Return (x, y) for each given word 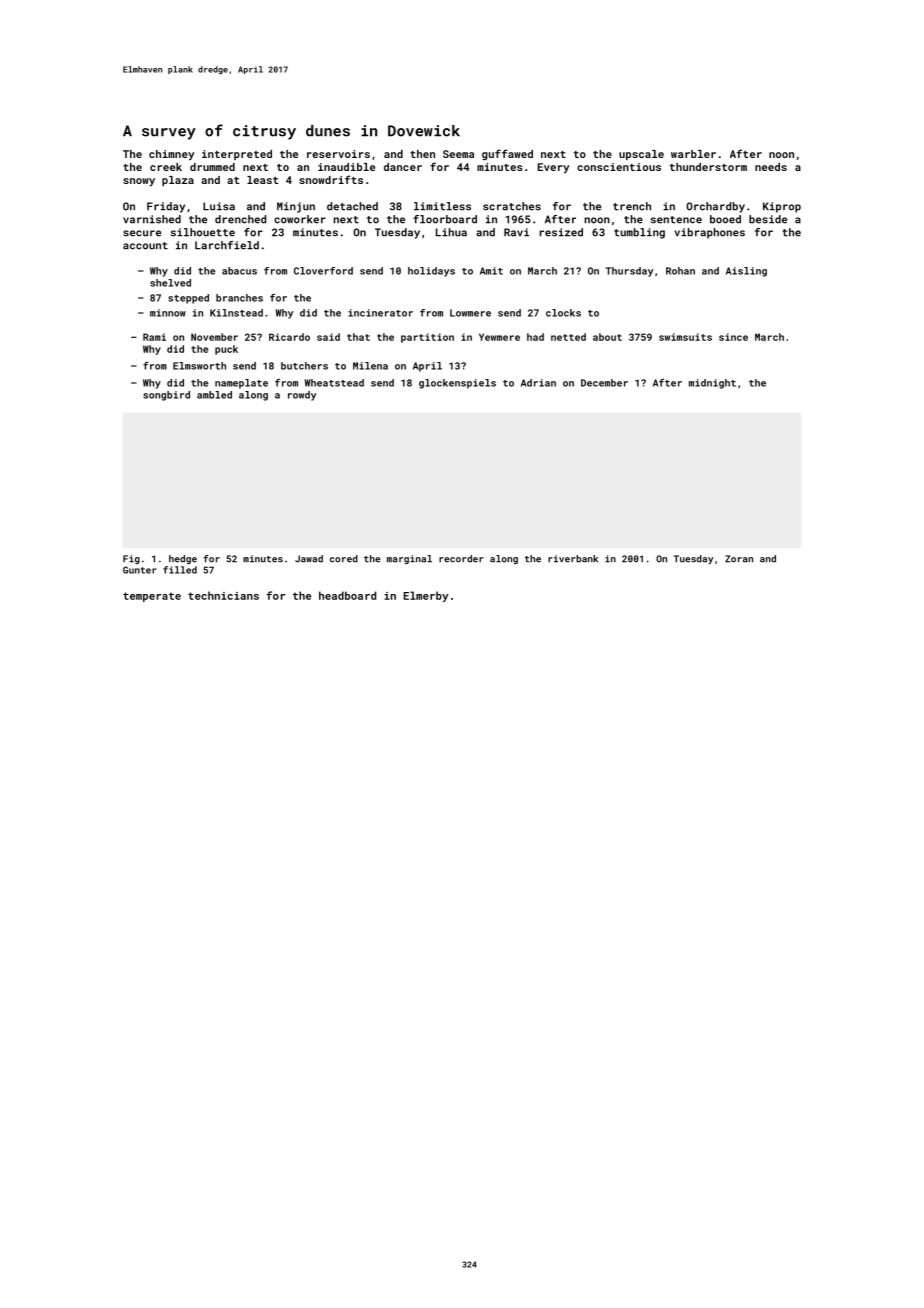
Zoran (739, 559)
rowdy (302, 396)
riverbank (573, 559)
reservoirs (338, 154)
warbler (693, 154)
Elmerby (426, 596)
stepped (188, 299)
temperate (152, 597)
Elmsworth (199, 366)
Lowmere (470, 313)
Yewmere (499, 337)
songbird (166, 396)
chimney (172, 155)
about (607, 337)
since (733, 337)
